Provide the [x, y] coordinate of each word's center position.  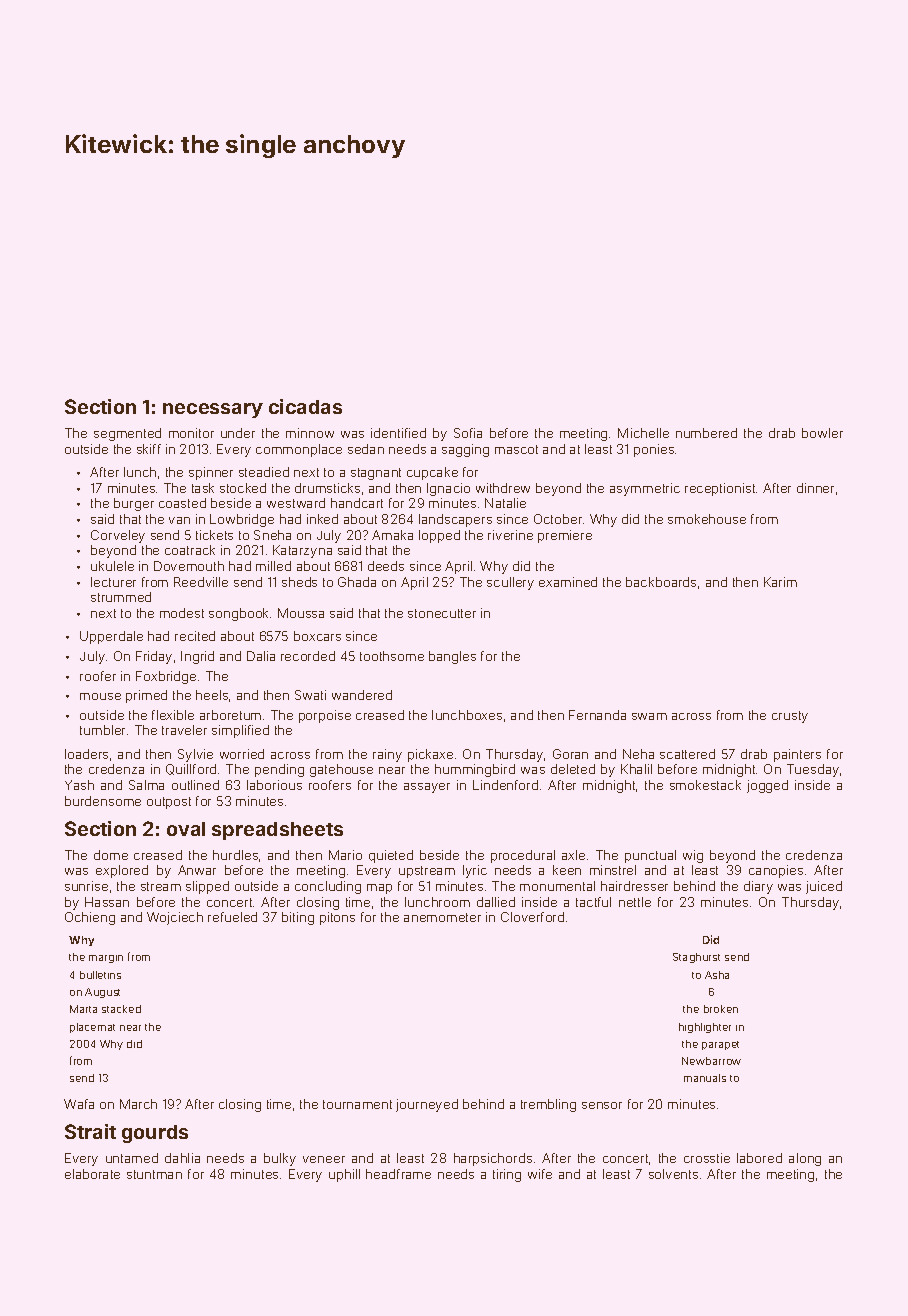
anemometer [442, 917]
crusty [790, 717]
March [138, 1104]
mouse [100, 696]
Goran [570, 754]
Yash [79, 785]
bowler [822, 433]
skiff [149, 449]
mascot [516, 449]
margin [106, 959]
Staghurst [696, 958]
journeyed [427, 1105]
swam [649, 716]
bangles [452, 657]
